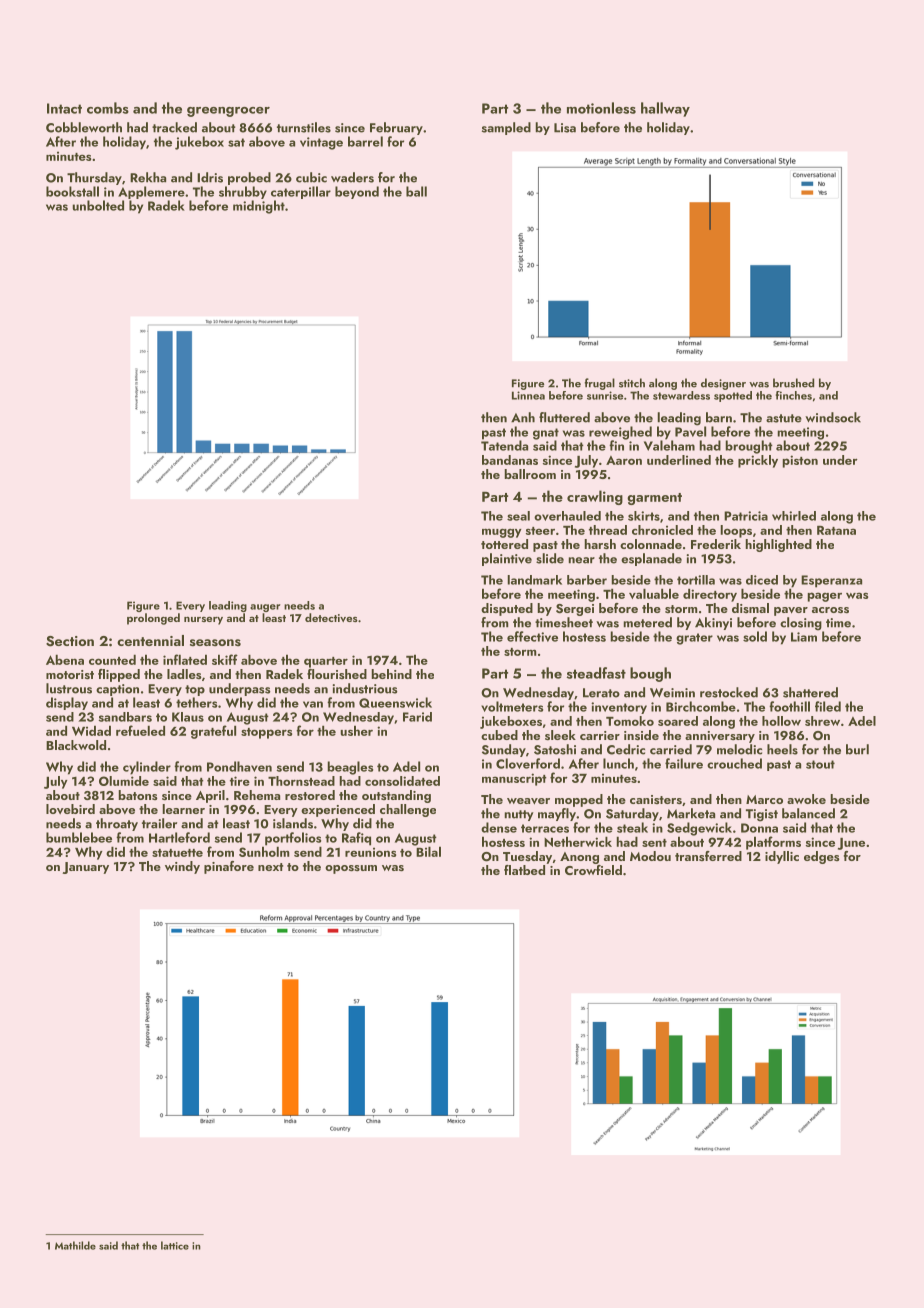 Image resolution: width=924 pixels, height=1308 pixels. I want to click on lattice, so click(175, 1245).
